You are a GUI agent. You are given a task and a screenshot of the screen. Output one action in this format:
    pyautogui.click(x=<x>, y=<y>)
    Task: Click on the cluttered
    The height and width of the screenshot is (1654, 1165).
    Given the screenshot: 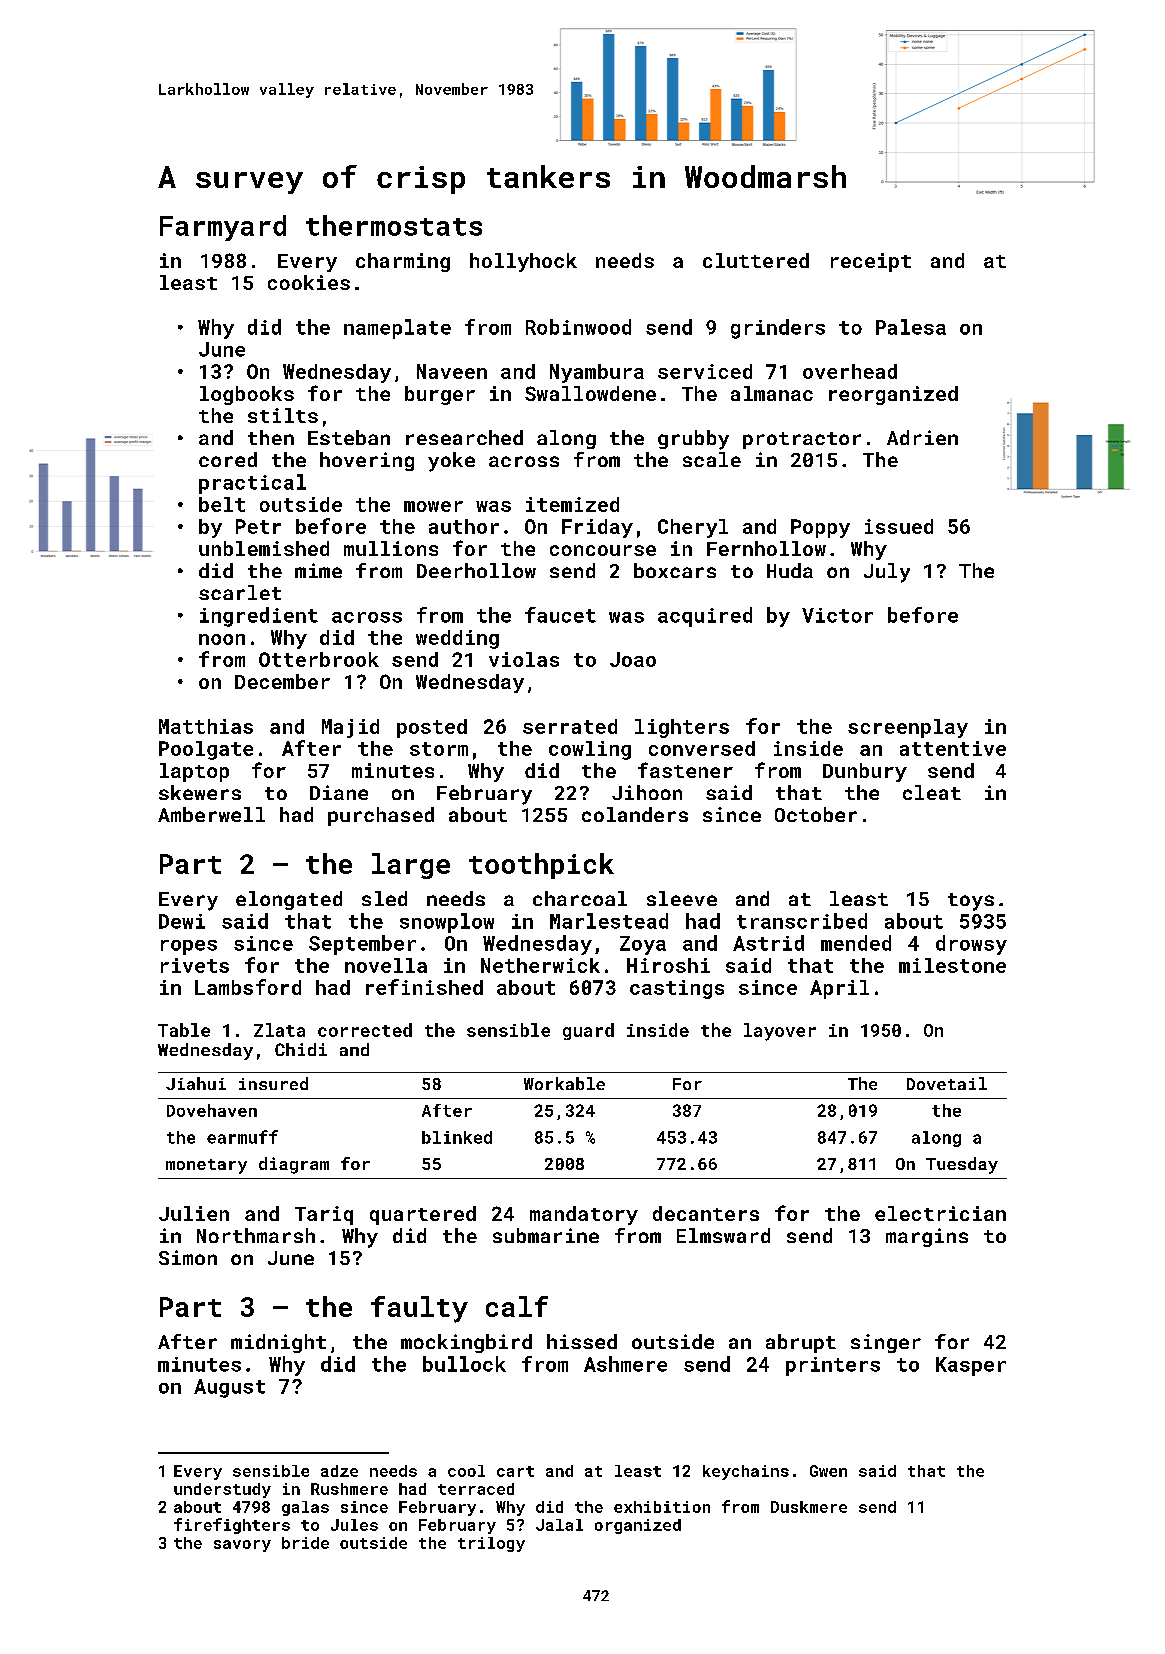 What is the action you would take?
    pyautogui.click(x=756, y=260)
